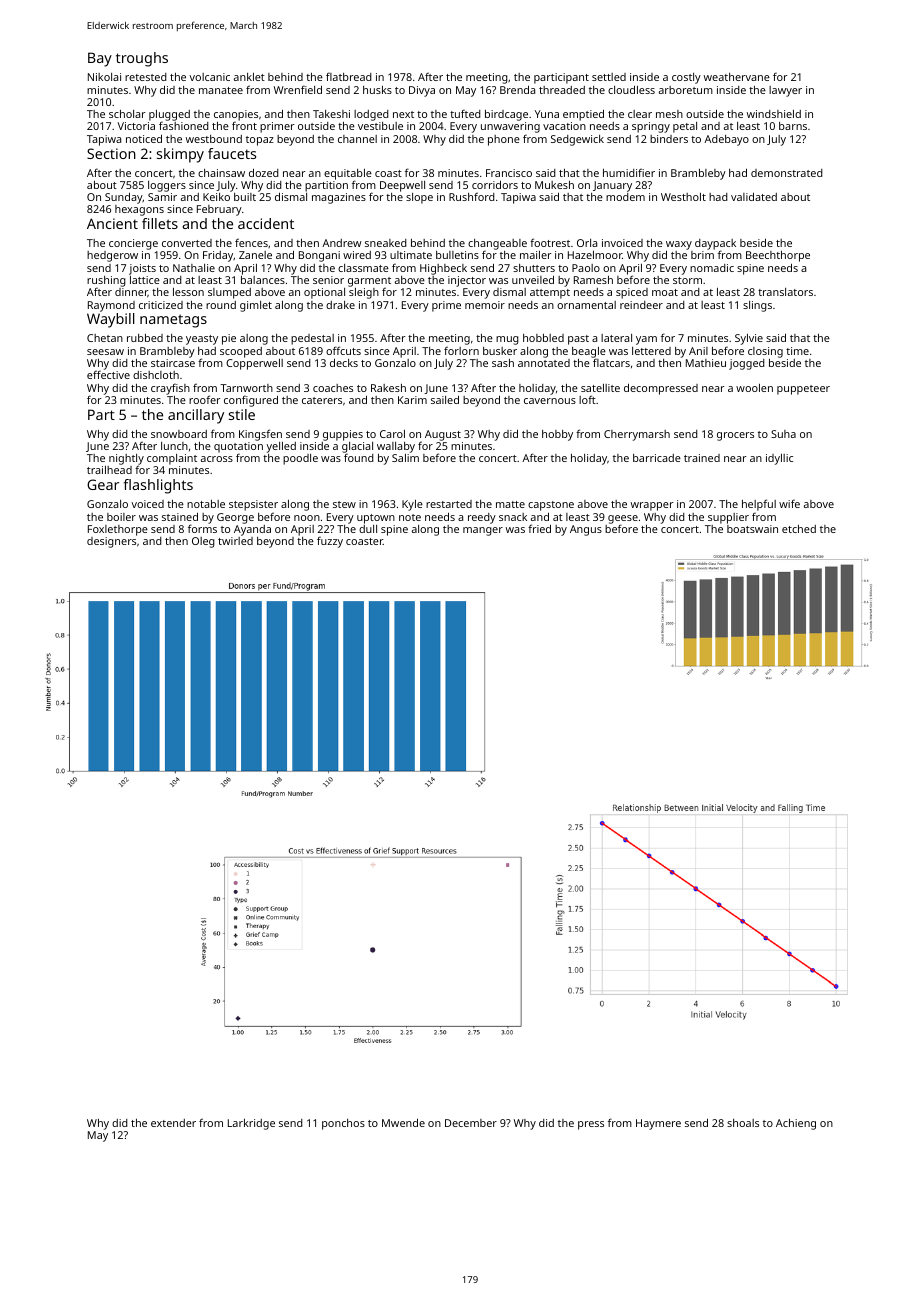  Describe the element at coordinates (485, 305) in the image. I see `memoir` at that location.
